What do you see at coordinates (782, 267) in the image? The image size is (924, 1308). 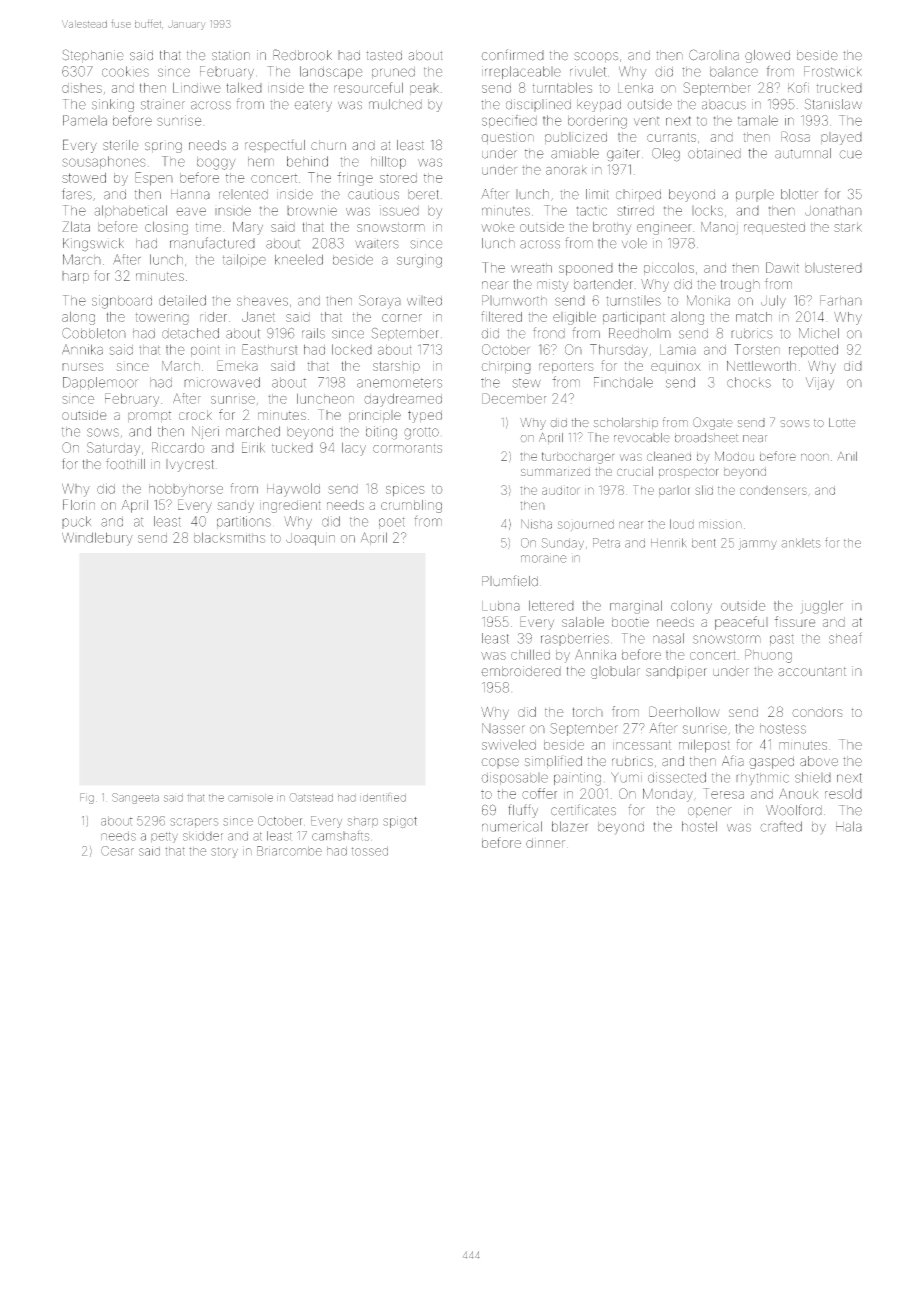 I see `Dawit` at bounding box center [782, 267].
